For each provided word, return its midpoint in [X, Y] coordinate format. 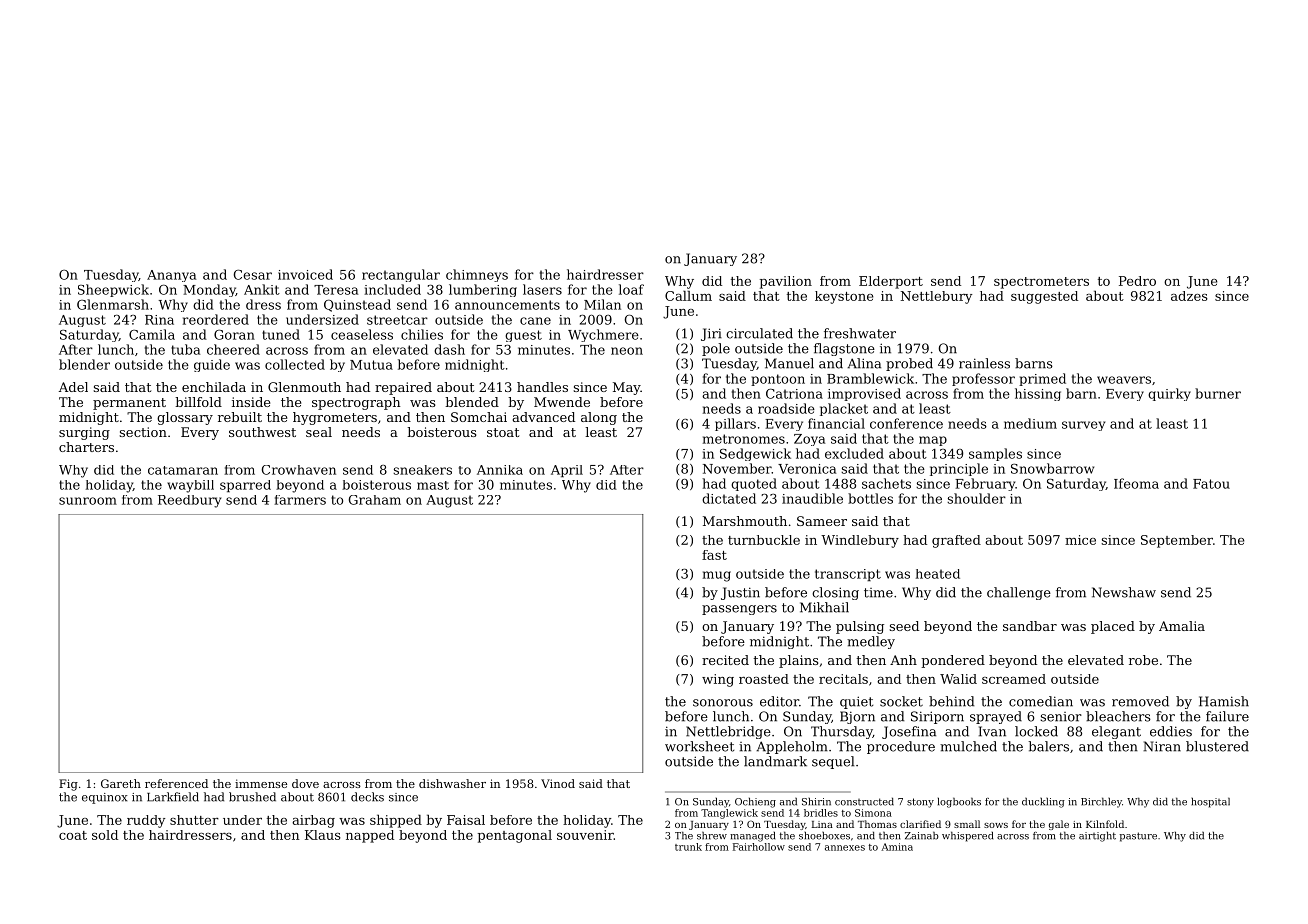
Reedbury [189, 501]
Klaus [323, 835]
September [1177, 541]
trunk [688, 847]
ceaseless [362, 334]
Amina [897, 847]
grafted [956, 541]
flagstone [844, 349]
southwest [262, 432]
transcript [848, 575]
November [737, 468]
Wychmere [603, 335]
